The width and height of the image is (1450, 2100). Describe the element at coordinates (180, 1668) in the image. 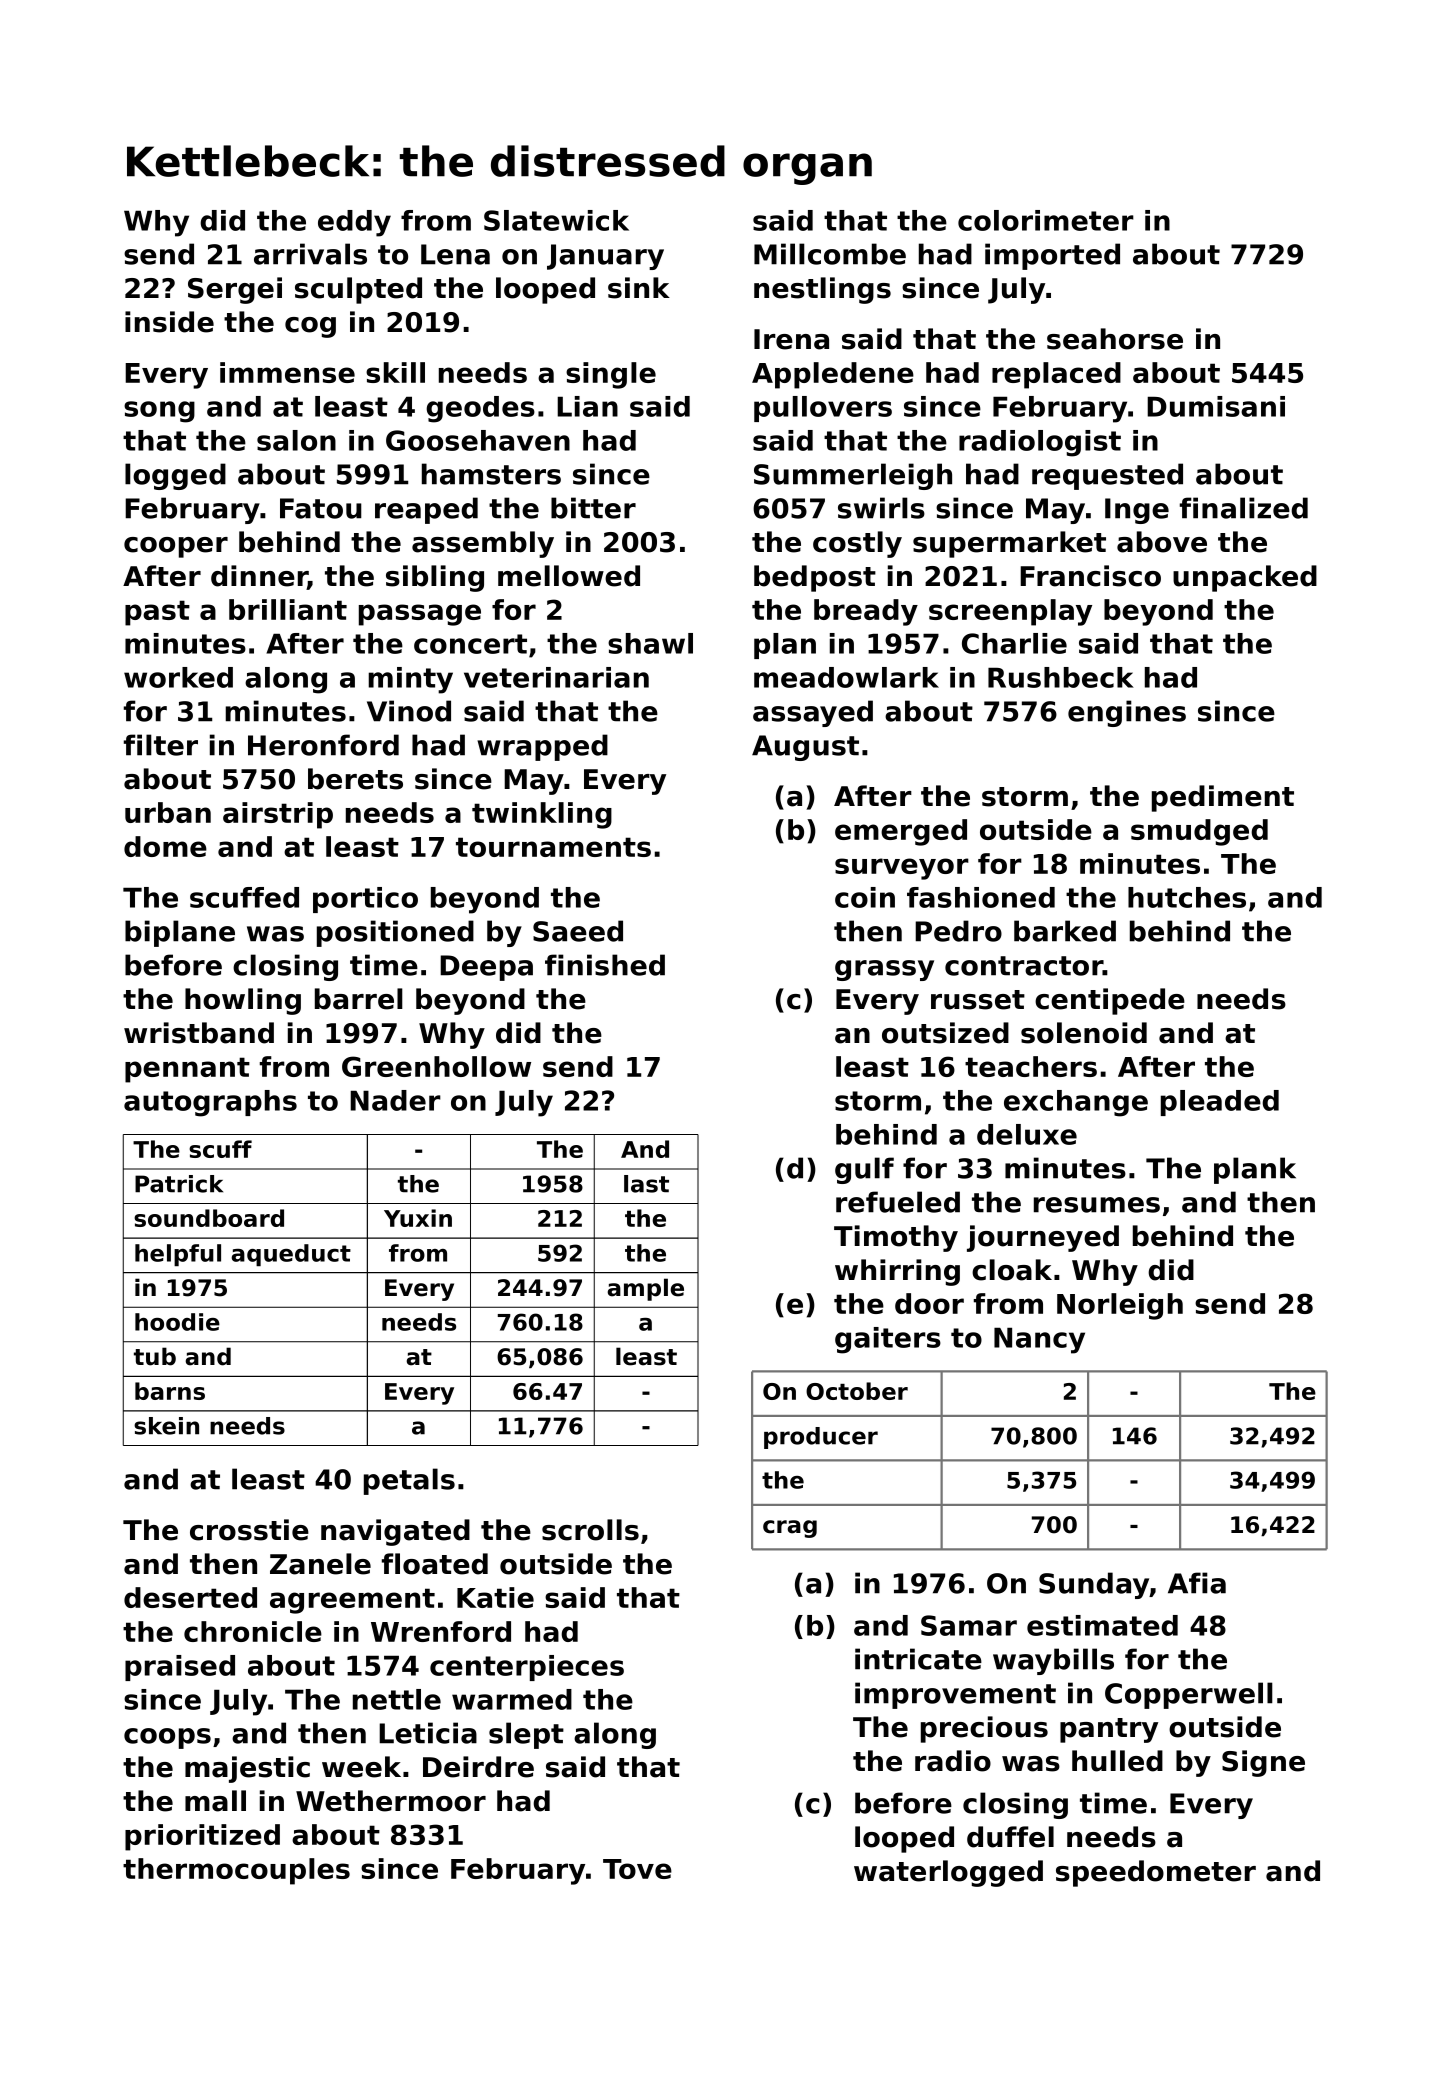

I see `praised` at that location.
